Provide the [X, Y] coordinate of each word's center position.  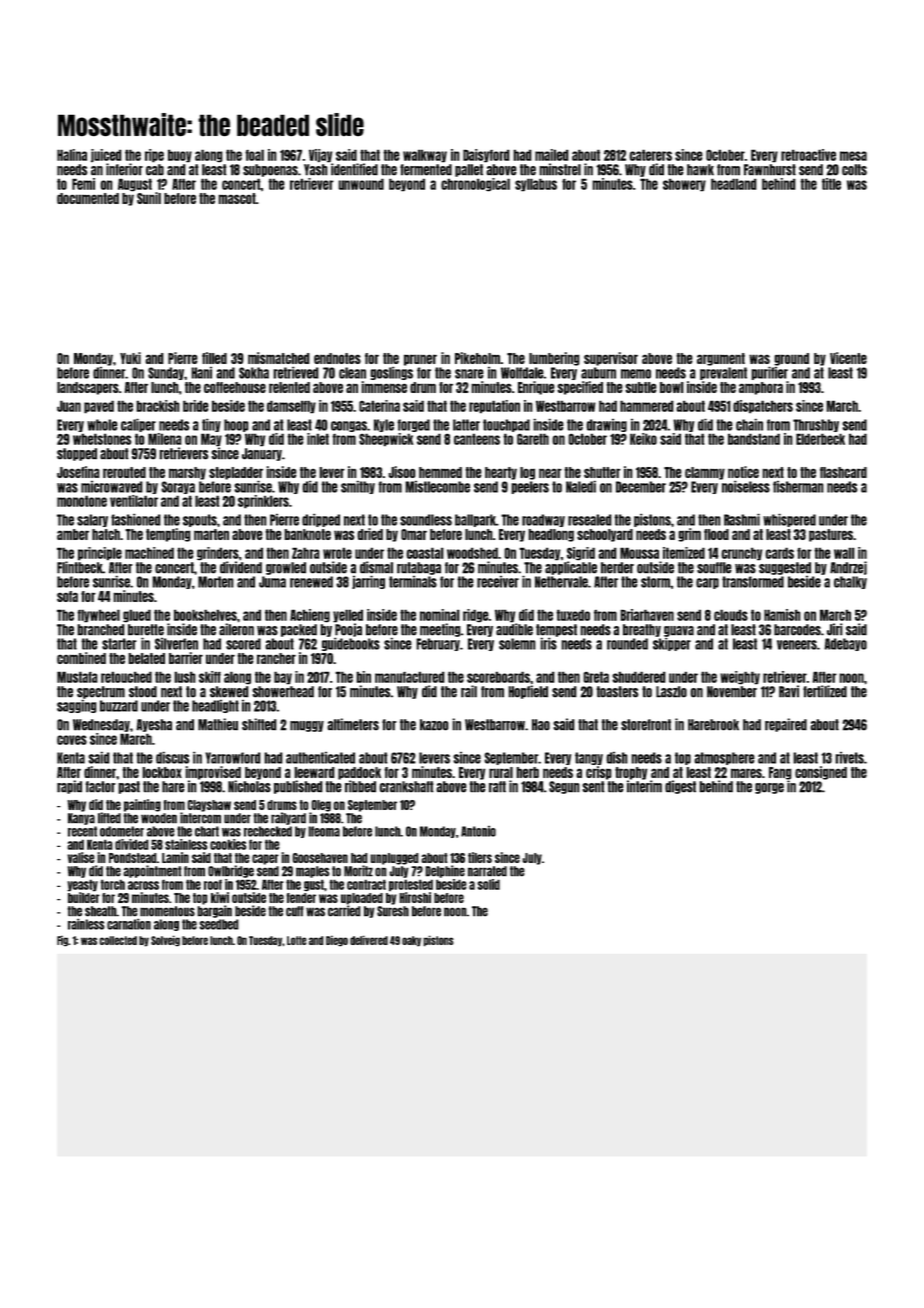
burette [146, 630]
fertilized [825, 691]
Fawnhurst [770, 170]
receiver [498, 582]
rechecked [268, 831]
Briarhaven [647, 615]
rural [501, 772]
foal [254, 155]
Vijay [320, 156]
